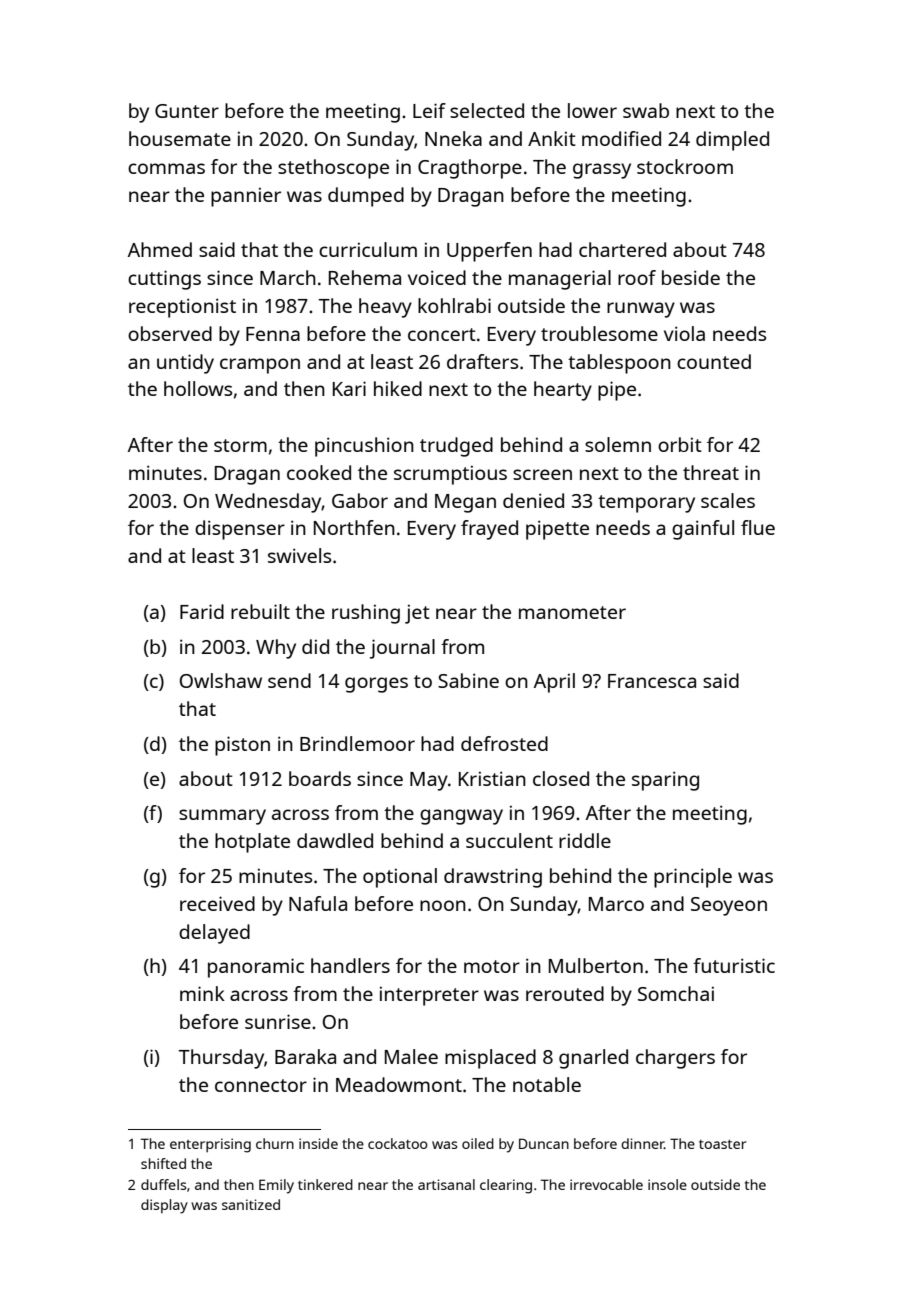 The image size is (908, 1316). What do you see at coordinates (325, 1184) in the image?
I see `tinkered` at bounding box center [325, 1184].
